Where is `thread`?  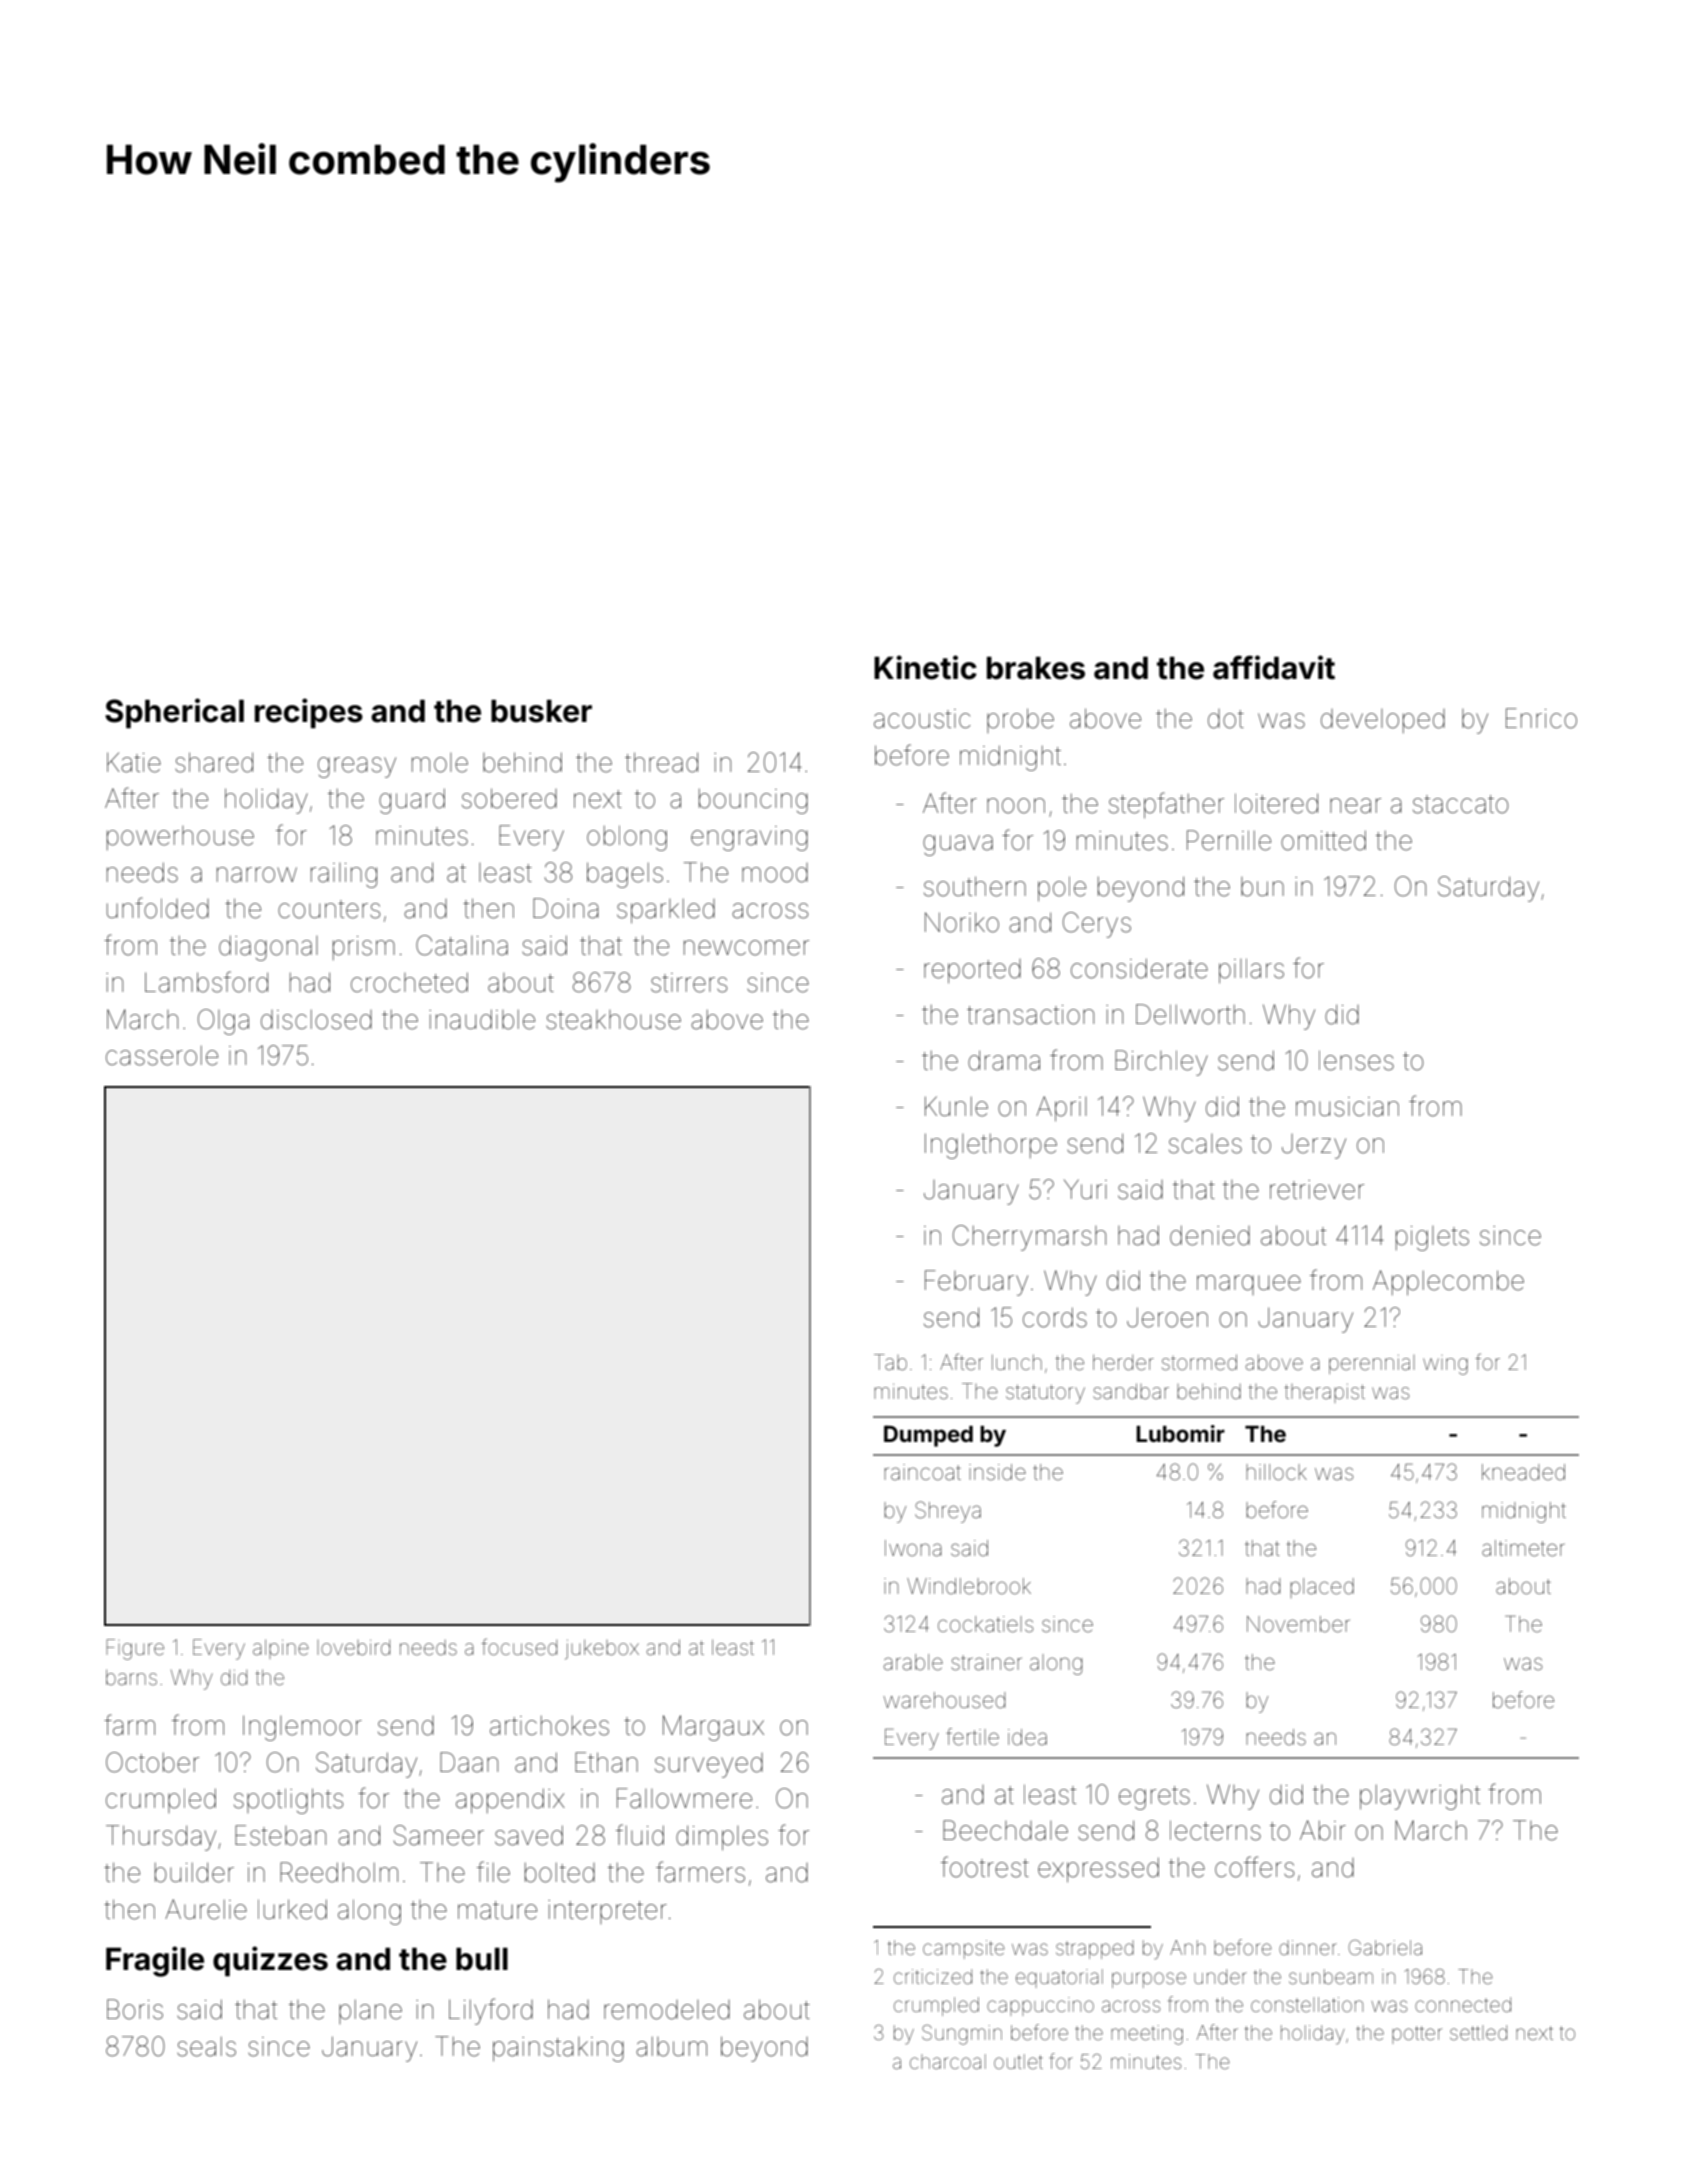 thread is located at coordinates (661, 762).
